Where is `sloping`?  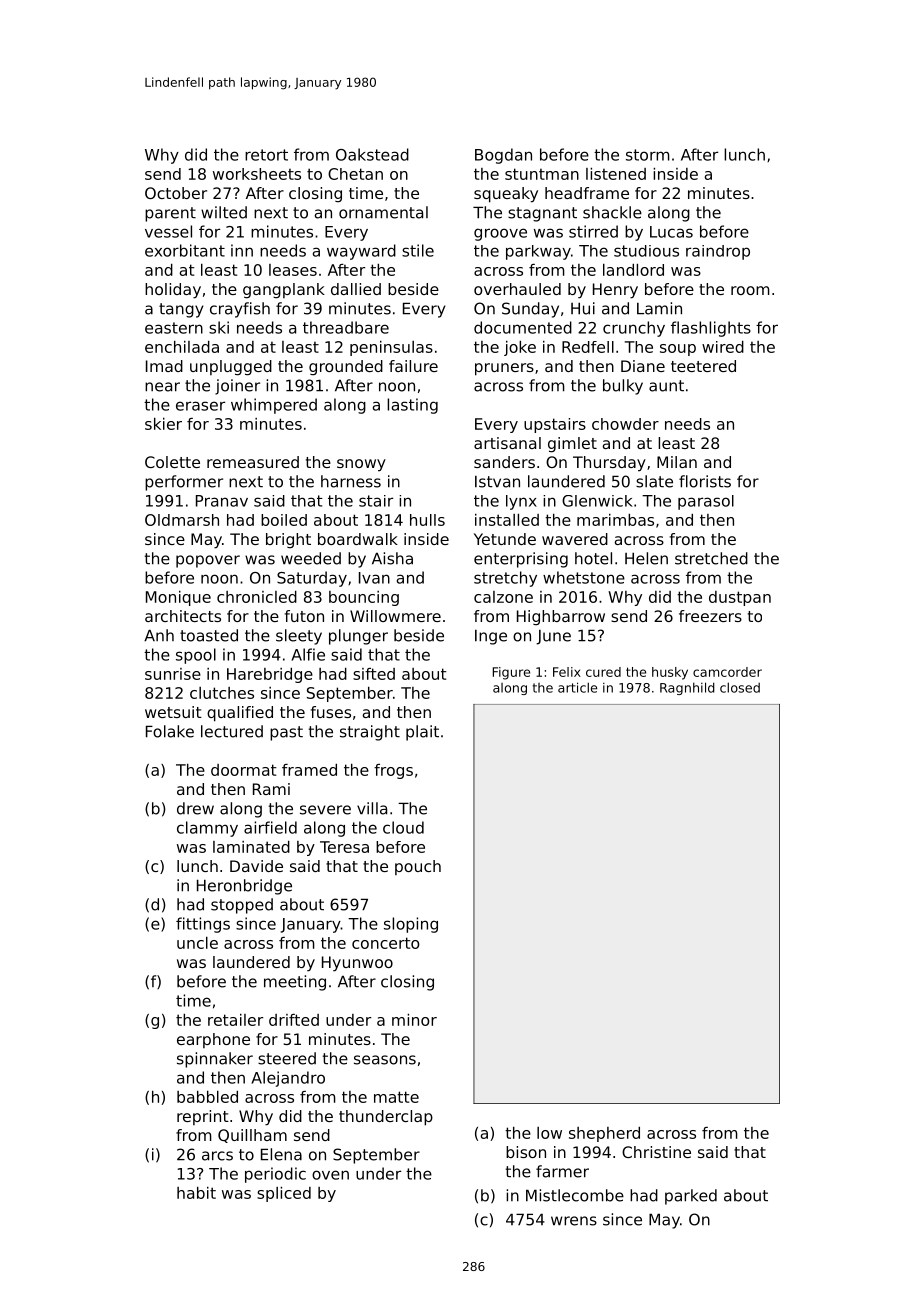
sloping is located at coordinates (411, 925).
